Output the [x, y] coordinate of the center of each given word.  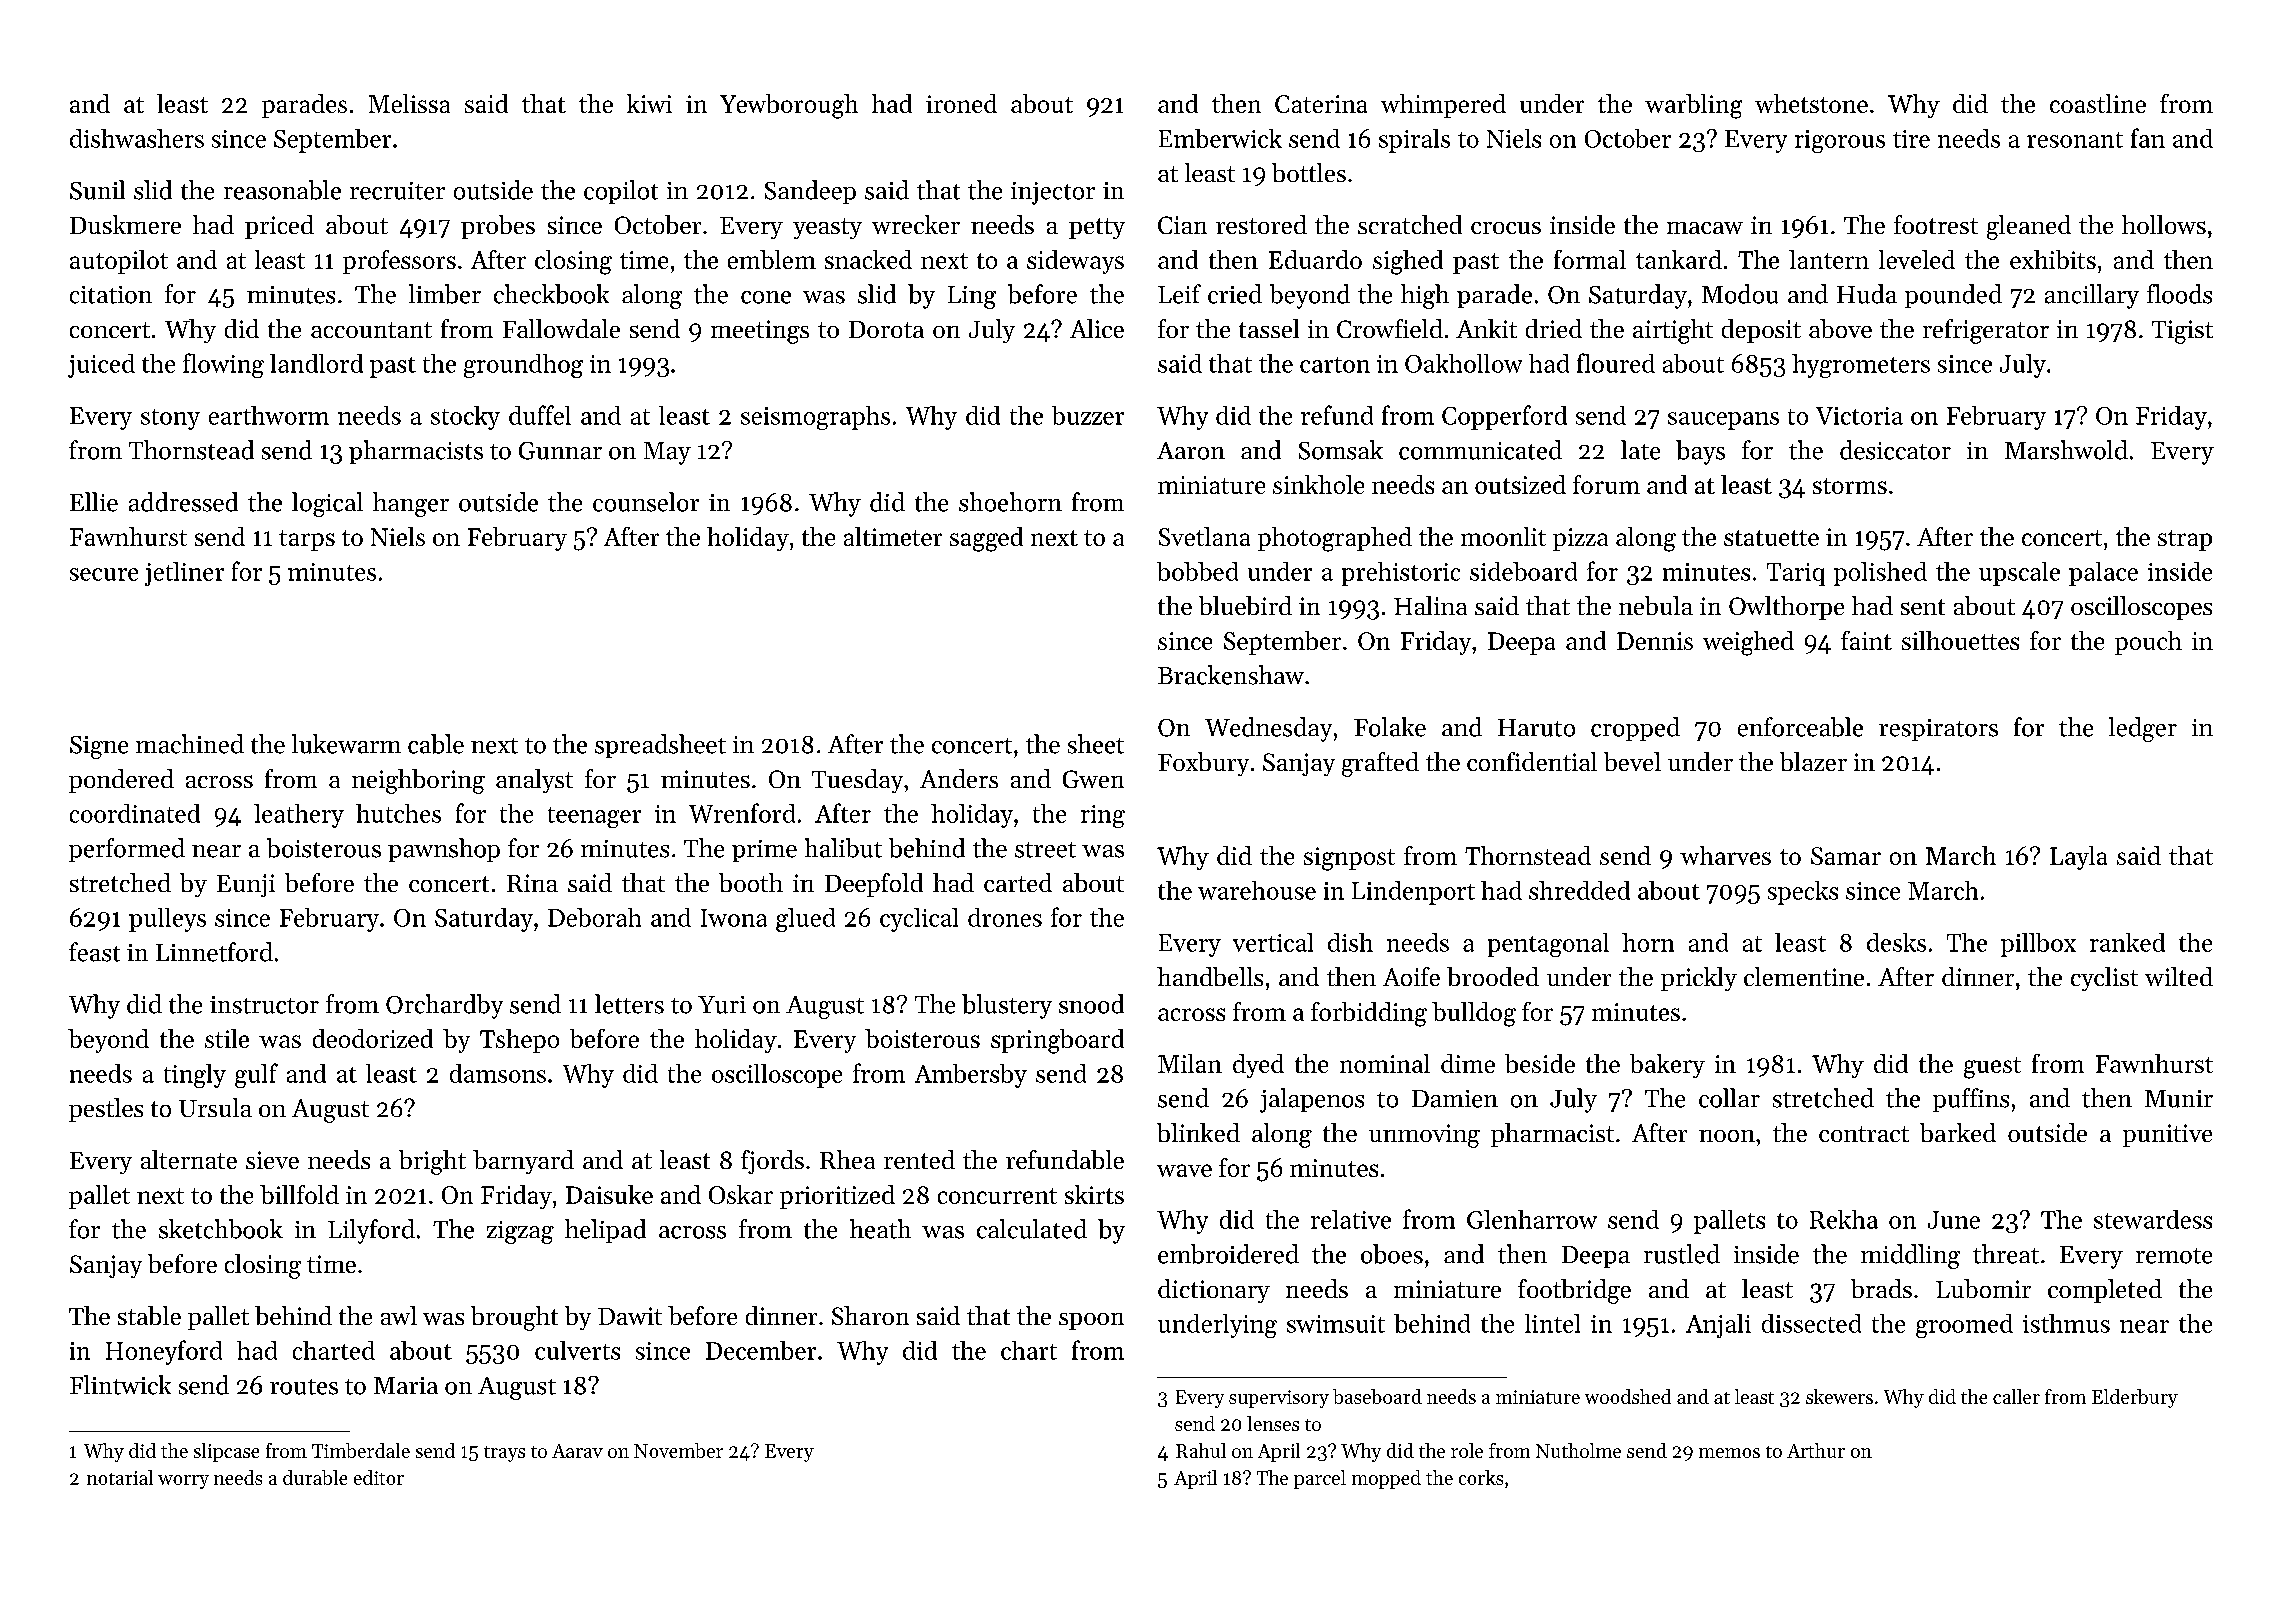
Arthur [1816, 1450]
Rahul [1201, 1450]
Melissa [409, 103]
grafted [1380, 764]
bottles [1309, 172]
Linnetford [214, 952]
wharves [1725, 855]
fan [2148, 138]
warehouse [1257, 890]
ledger [2143, 729]
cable [436, 744]
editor [379, 1477]
